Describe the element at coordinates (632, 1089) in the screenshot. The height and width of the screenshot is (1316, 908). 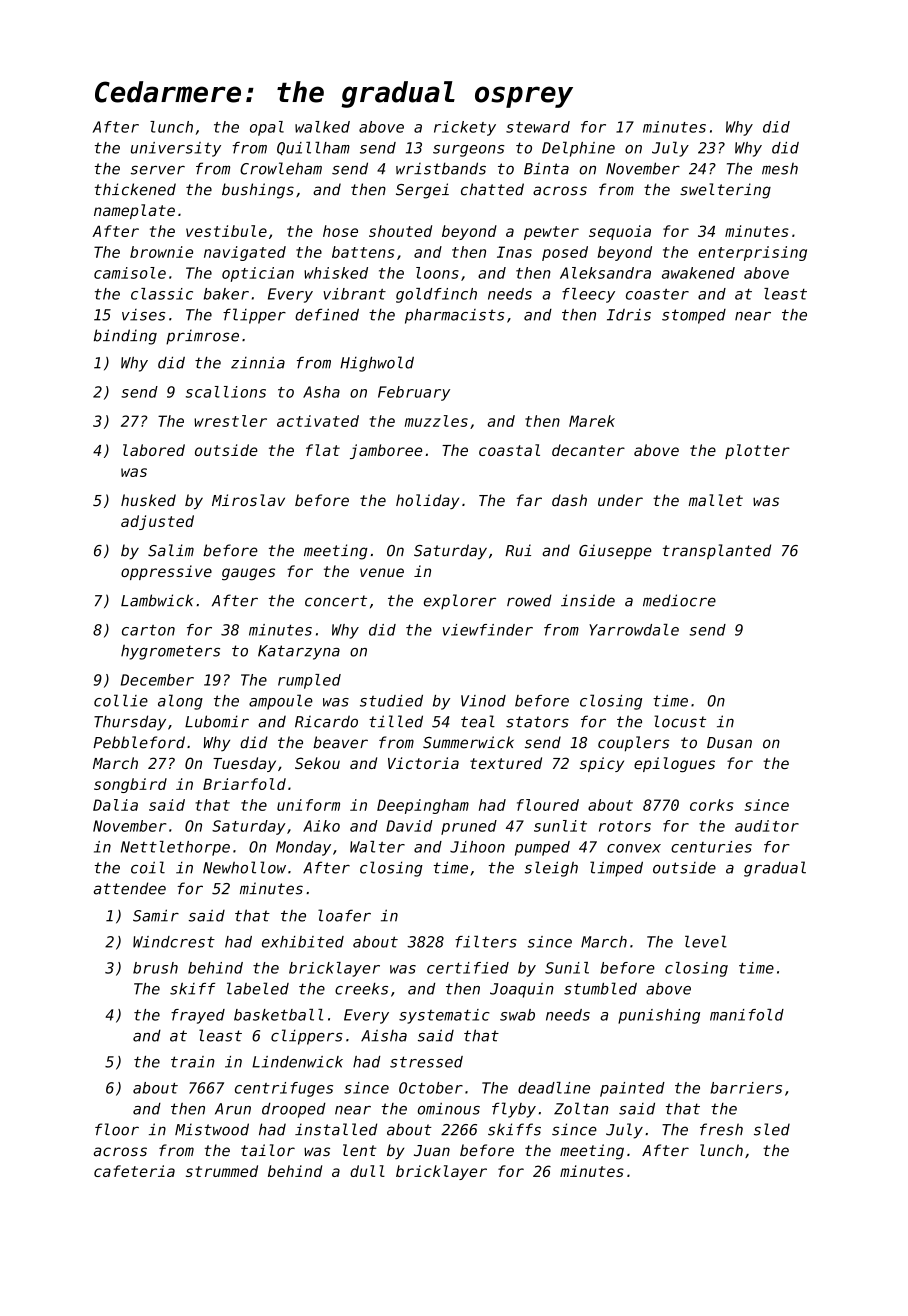
I see `painted` at that location.
